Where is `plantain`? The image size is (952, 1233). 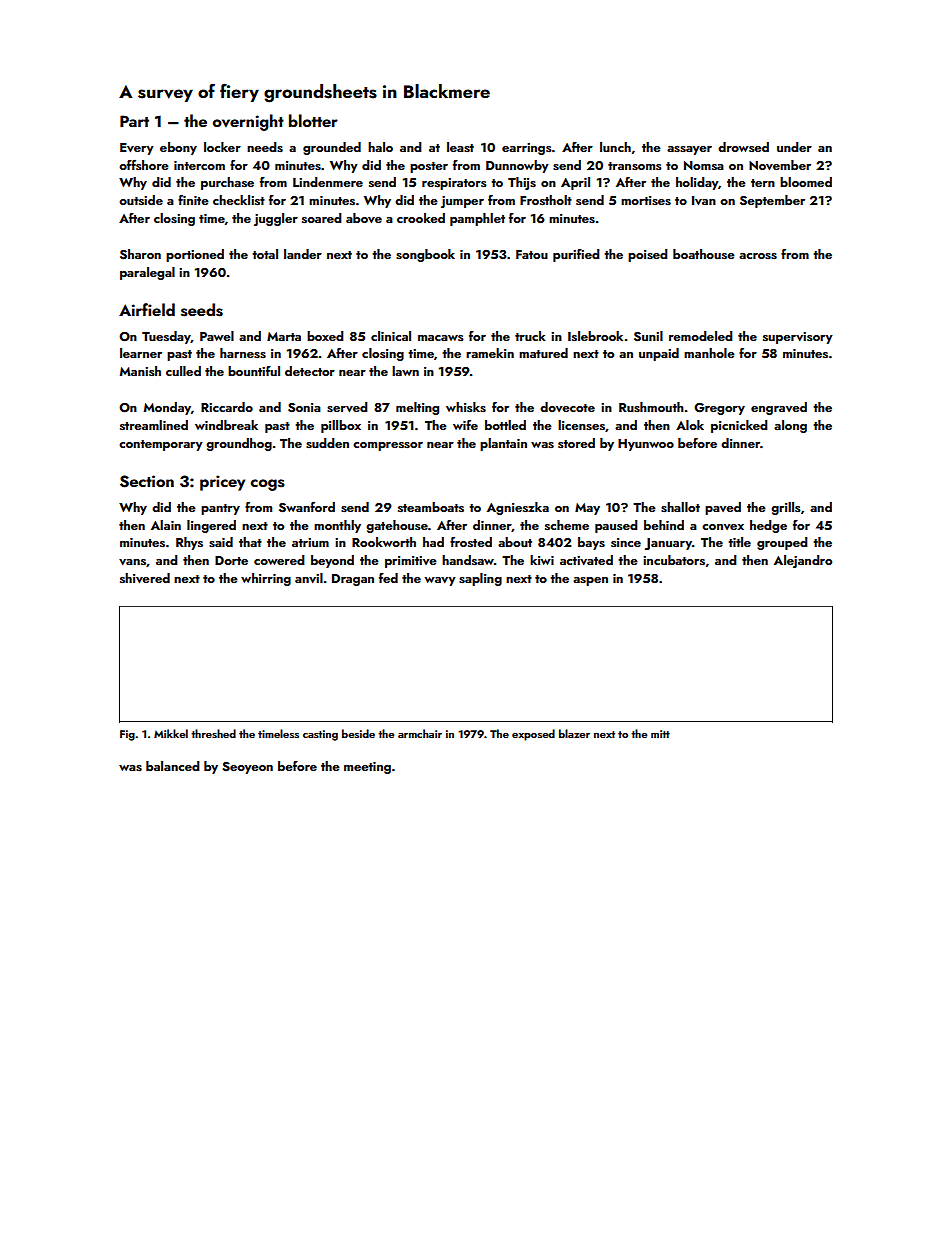
plantain is located at coordinates (503, 444).
